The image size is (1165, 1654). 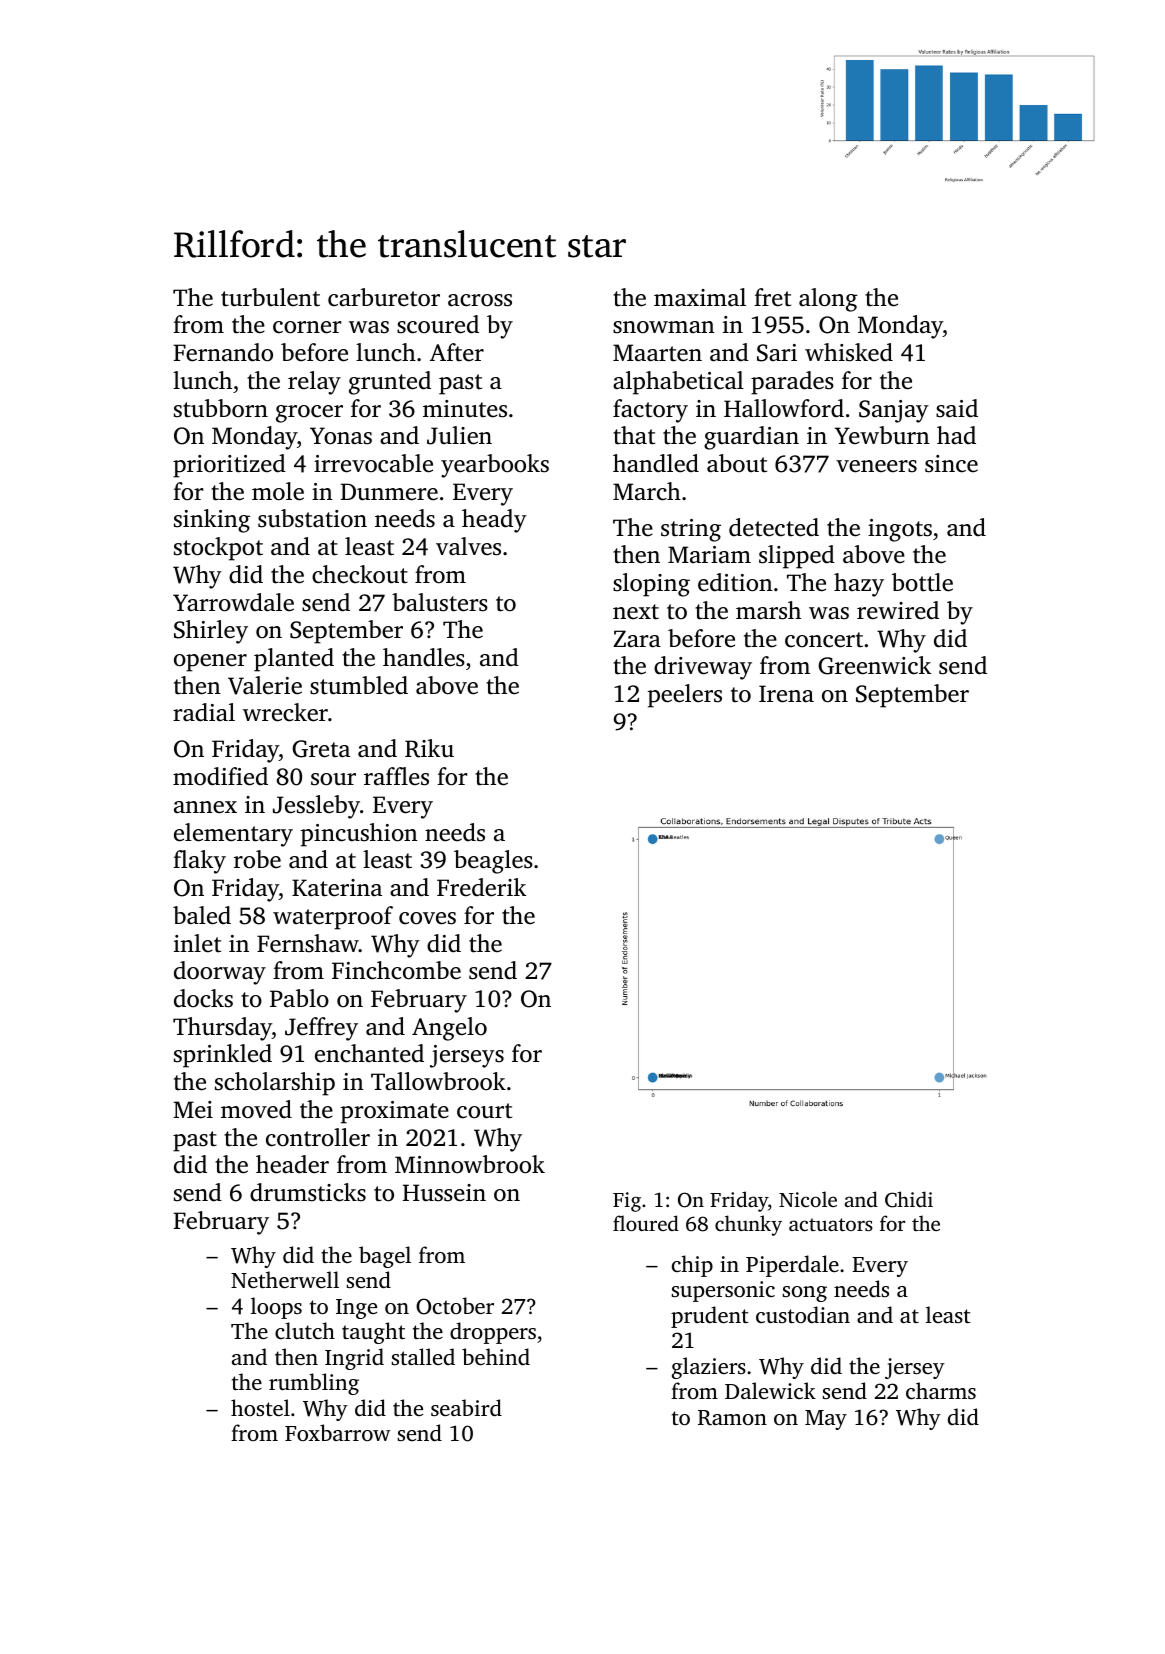 What do you see at coordinates (220, 776) in the image?
I see `modified` at bounding box center [220, 776].
